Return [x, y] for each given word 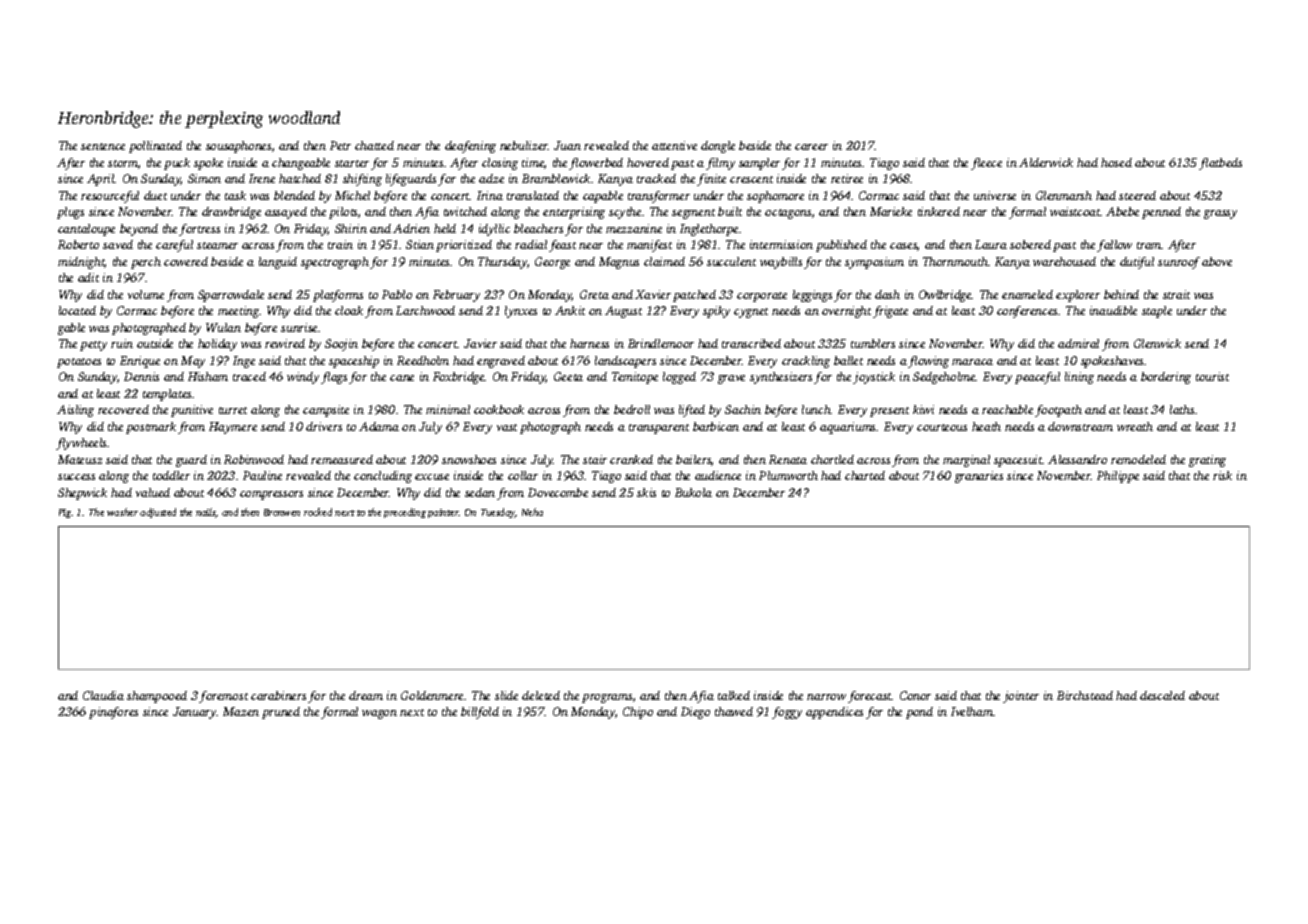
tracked [656, 178]
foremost [223, 697]
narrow [826, 697]
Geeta [568, 376]
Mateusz [80, 459]
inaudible [1113, 310]
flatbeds [1220, 164]
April [101, 180]
